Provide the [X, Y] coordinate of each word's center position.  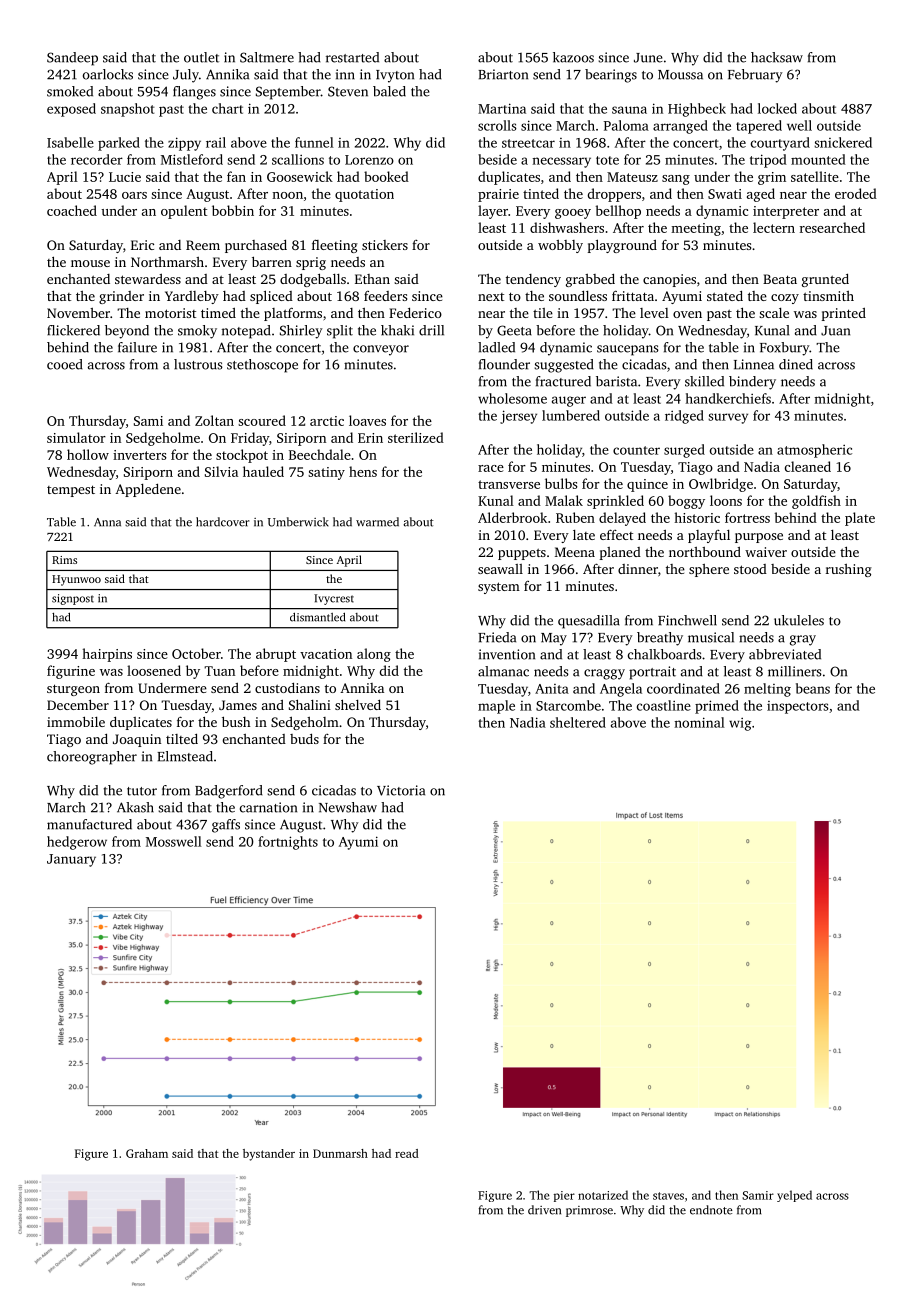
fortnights [288, 843]
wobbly [560, 246]
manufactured [89, 824]
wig [740, 724]
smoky [197, 332]
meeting [696, 229]
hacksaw [777, 57]
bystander [269, 1155]
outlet [201, 57]
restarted [352, 57]
